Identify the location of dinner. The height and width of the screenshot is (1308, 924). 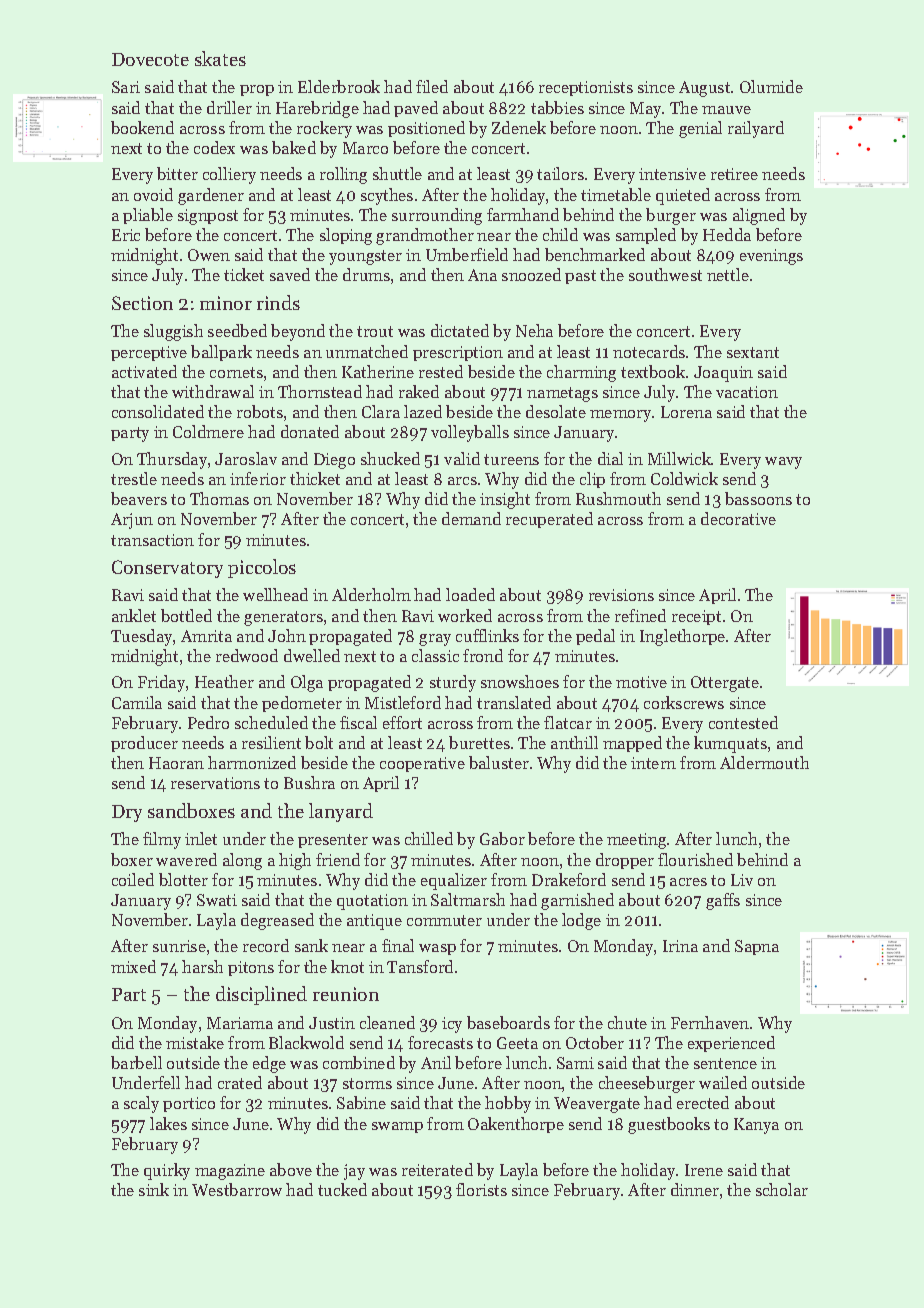
(695, 1189).
